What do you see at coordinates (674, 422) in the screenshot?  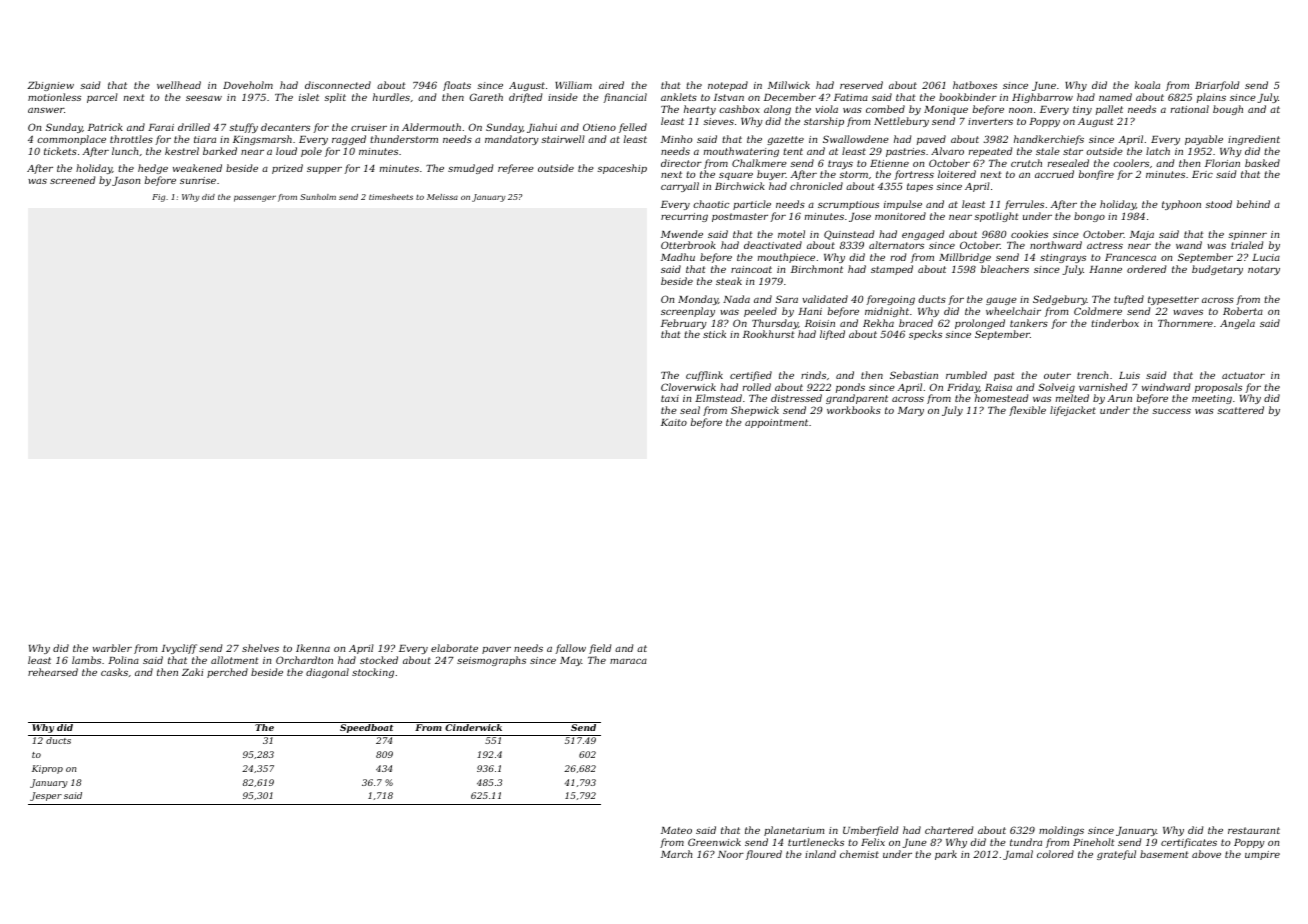 I see `Kaito` at bounding box center [674, 422].
